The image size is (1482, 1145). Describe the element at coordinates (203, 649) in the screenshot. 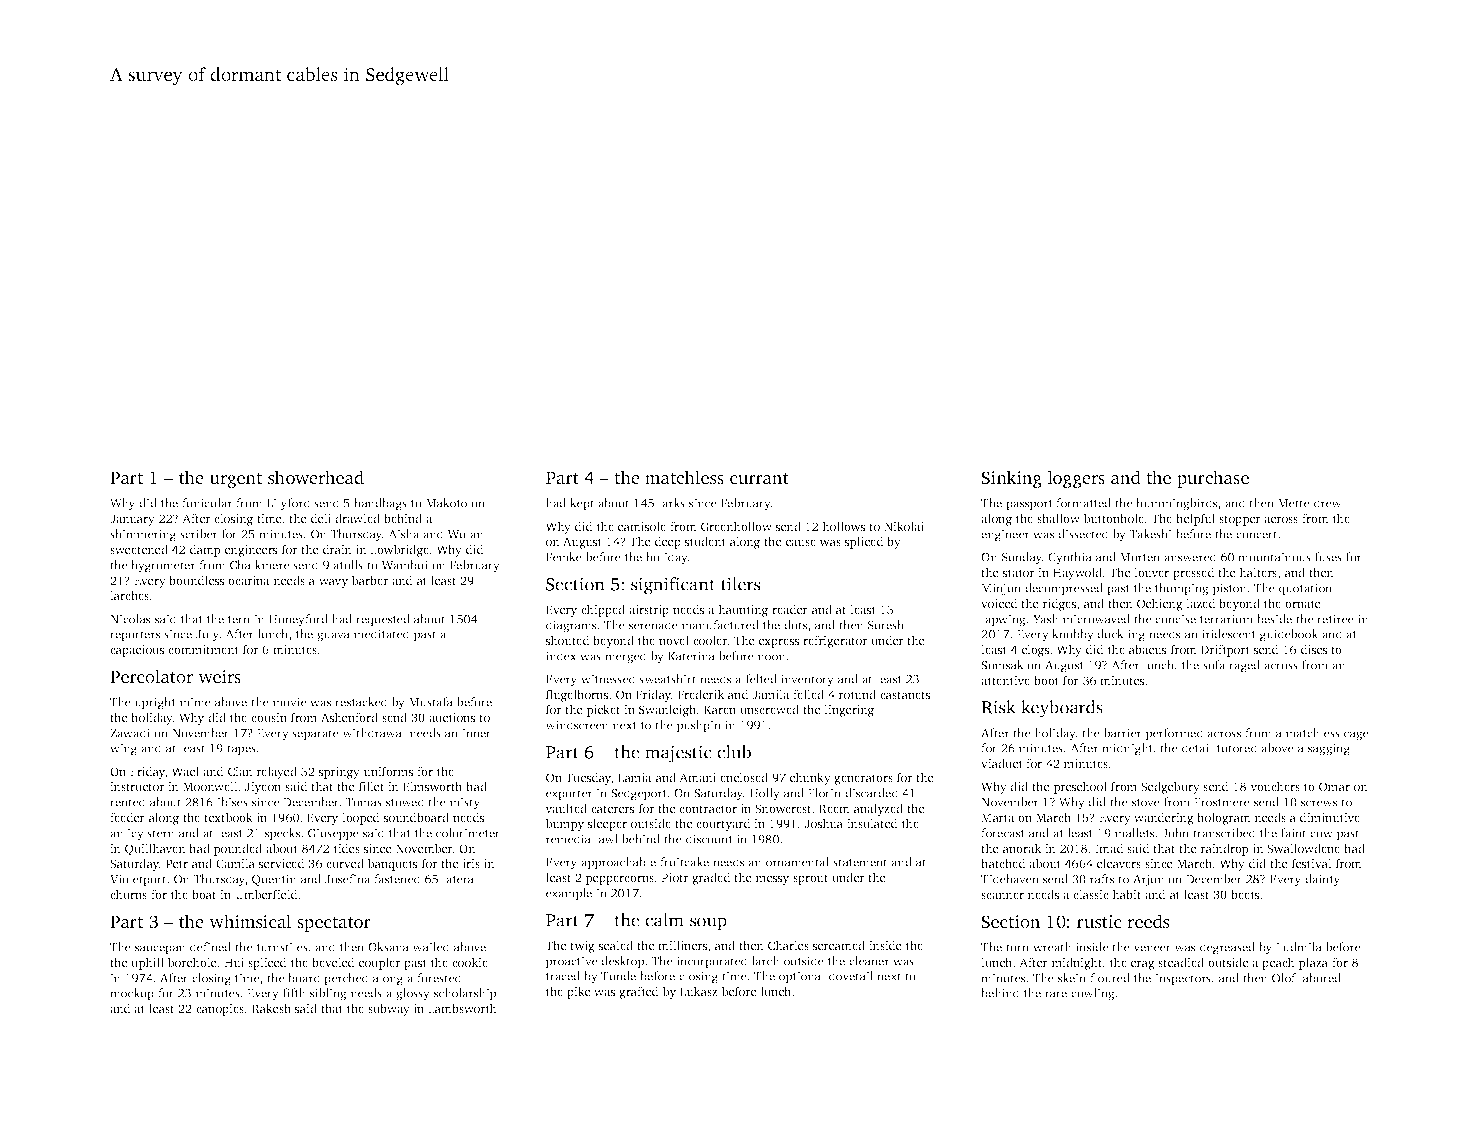

I see `commitment` at that location.
